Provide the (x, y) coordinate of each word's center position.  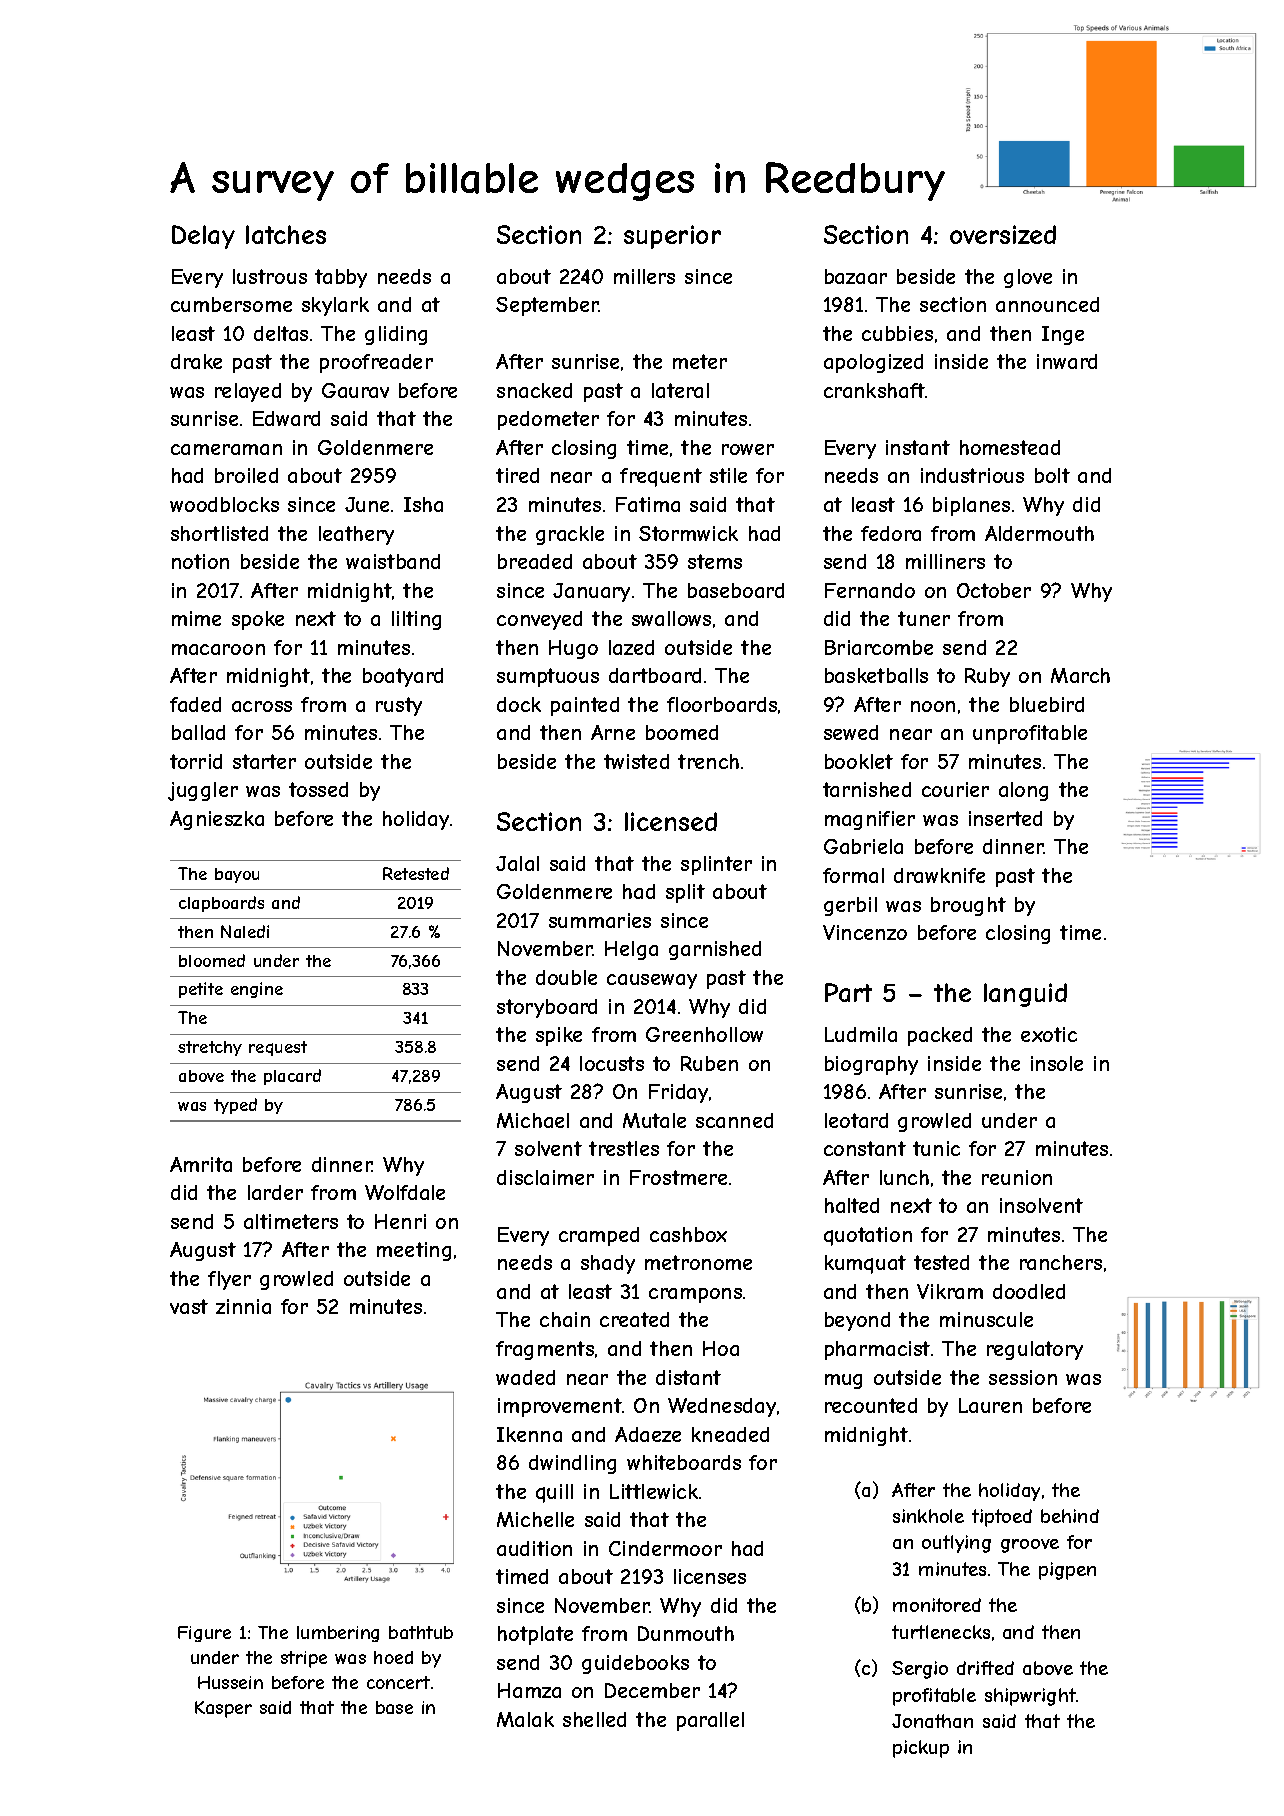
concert (398, 1682)
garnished (715, 950)
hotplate (535, 1635)
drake (196, 361)
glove (1028, 278)
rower (748, 449)
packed (940, 1036)
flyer (229, 1280)
